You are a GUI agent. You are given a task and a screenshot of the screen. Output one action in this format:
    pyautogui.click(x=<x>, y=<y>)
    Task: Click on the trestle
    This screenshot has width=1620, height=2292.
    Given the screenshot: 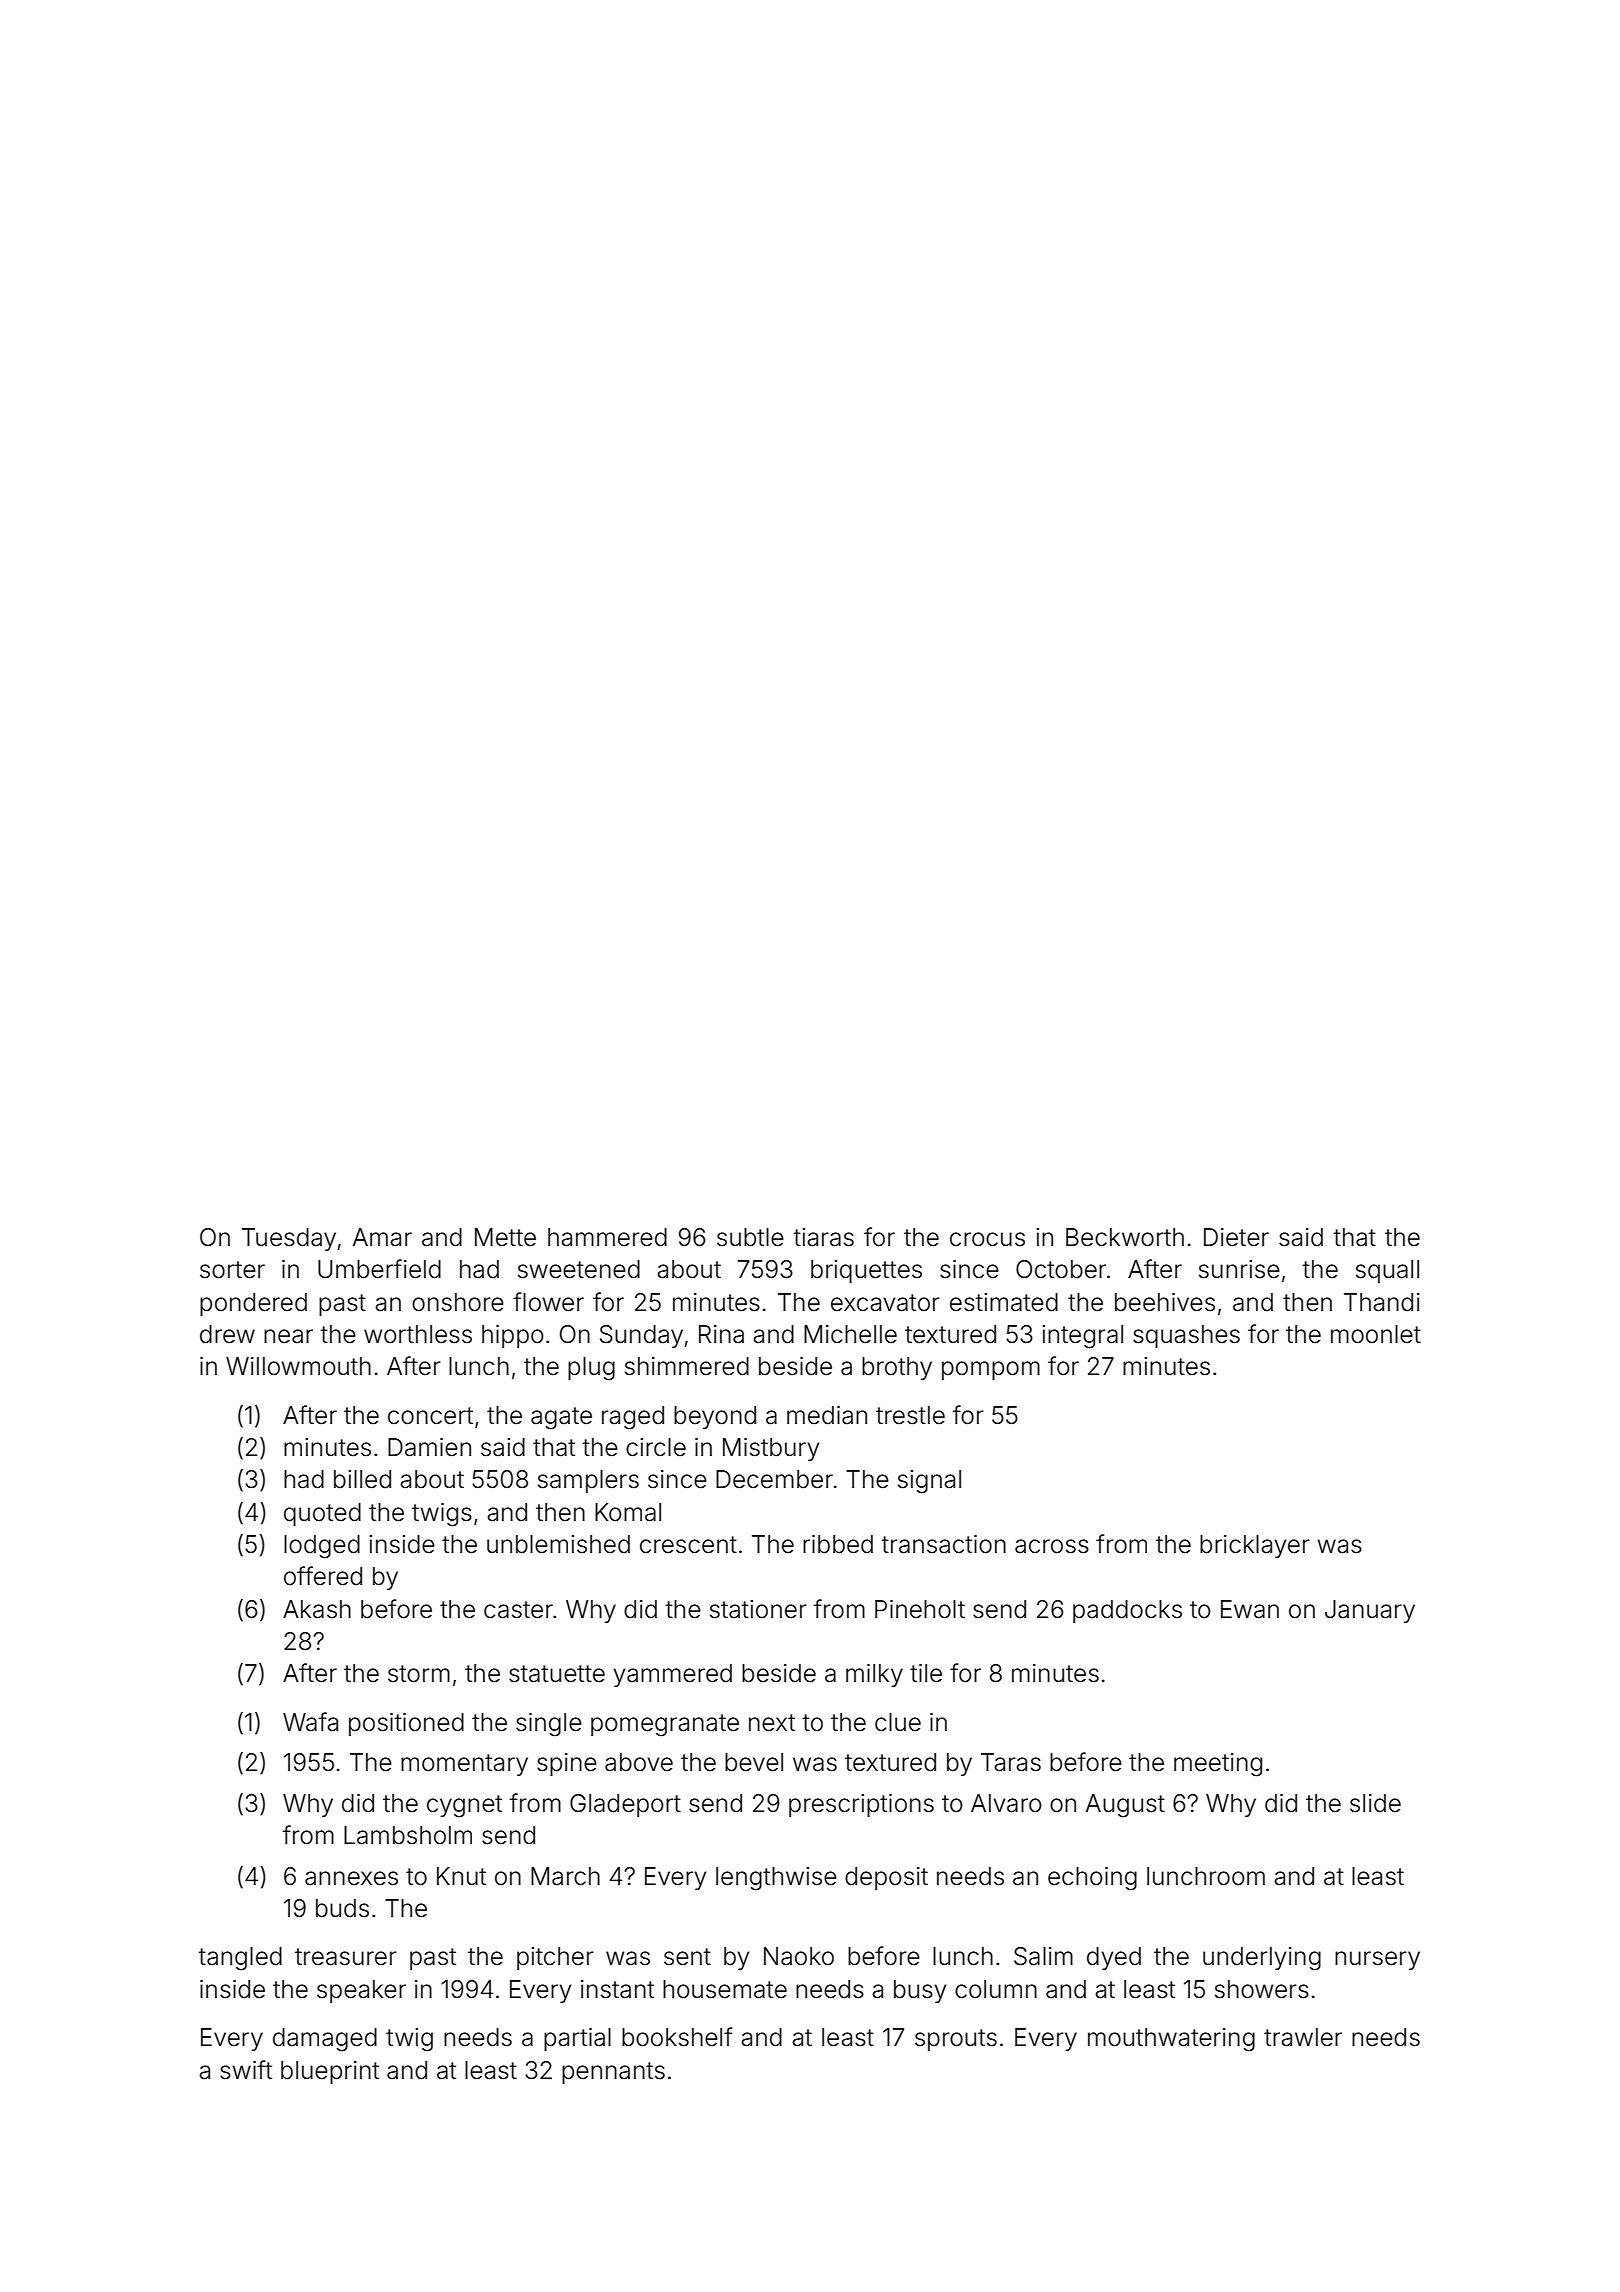 What is the action you would take?
    pyautogui.click(x=910, y=1415)
